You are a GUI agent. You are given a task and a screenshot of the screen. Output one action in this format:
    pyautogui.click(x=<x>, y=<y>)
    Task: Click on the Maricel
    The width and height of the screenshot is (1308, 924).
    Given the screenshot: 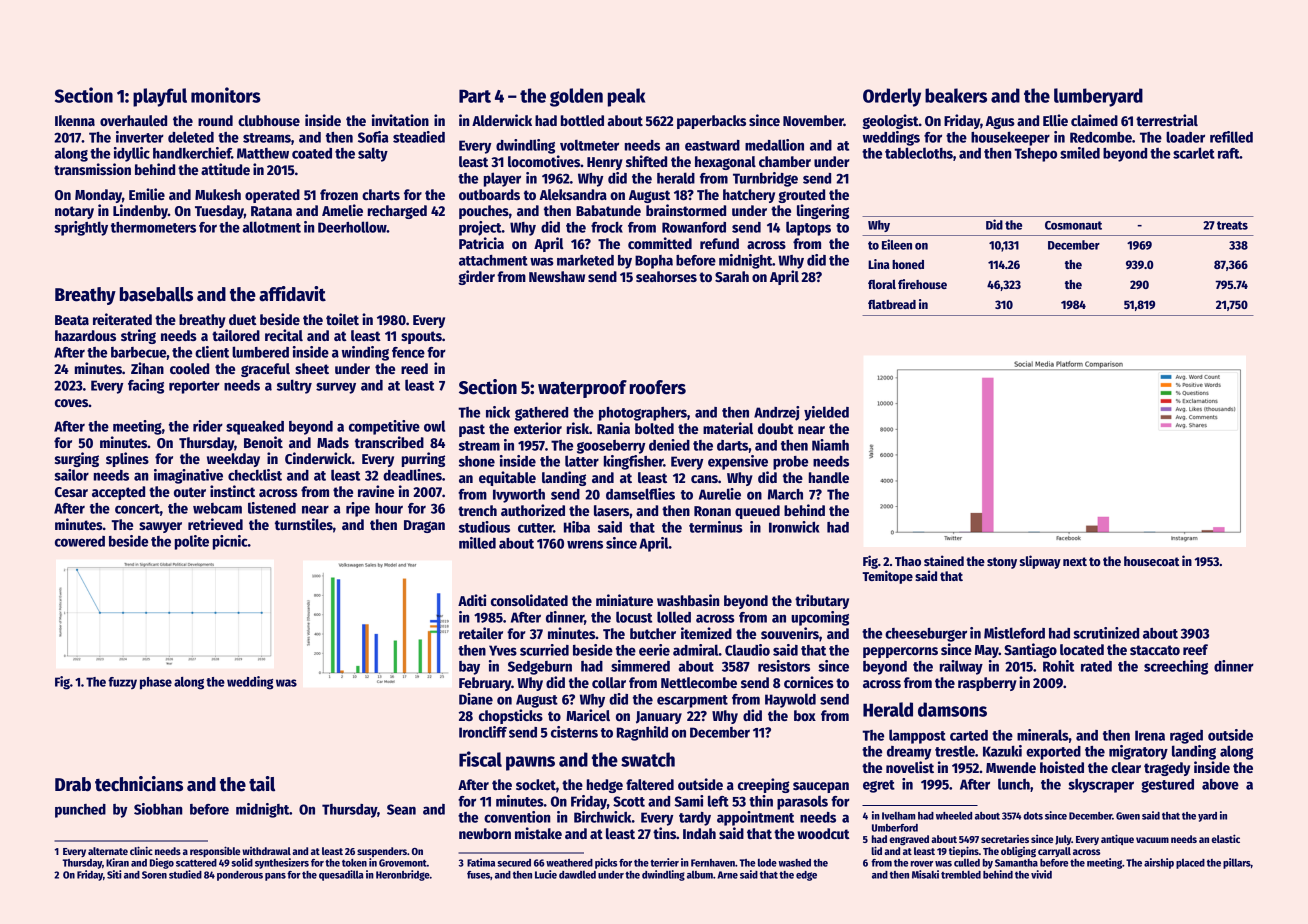 What is the action you would take?
    pyautogui.click(x=588, y=715)
